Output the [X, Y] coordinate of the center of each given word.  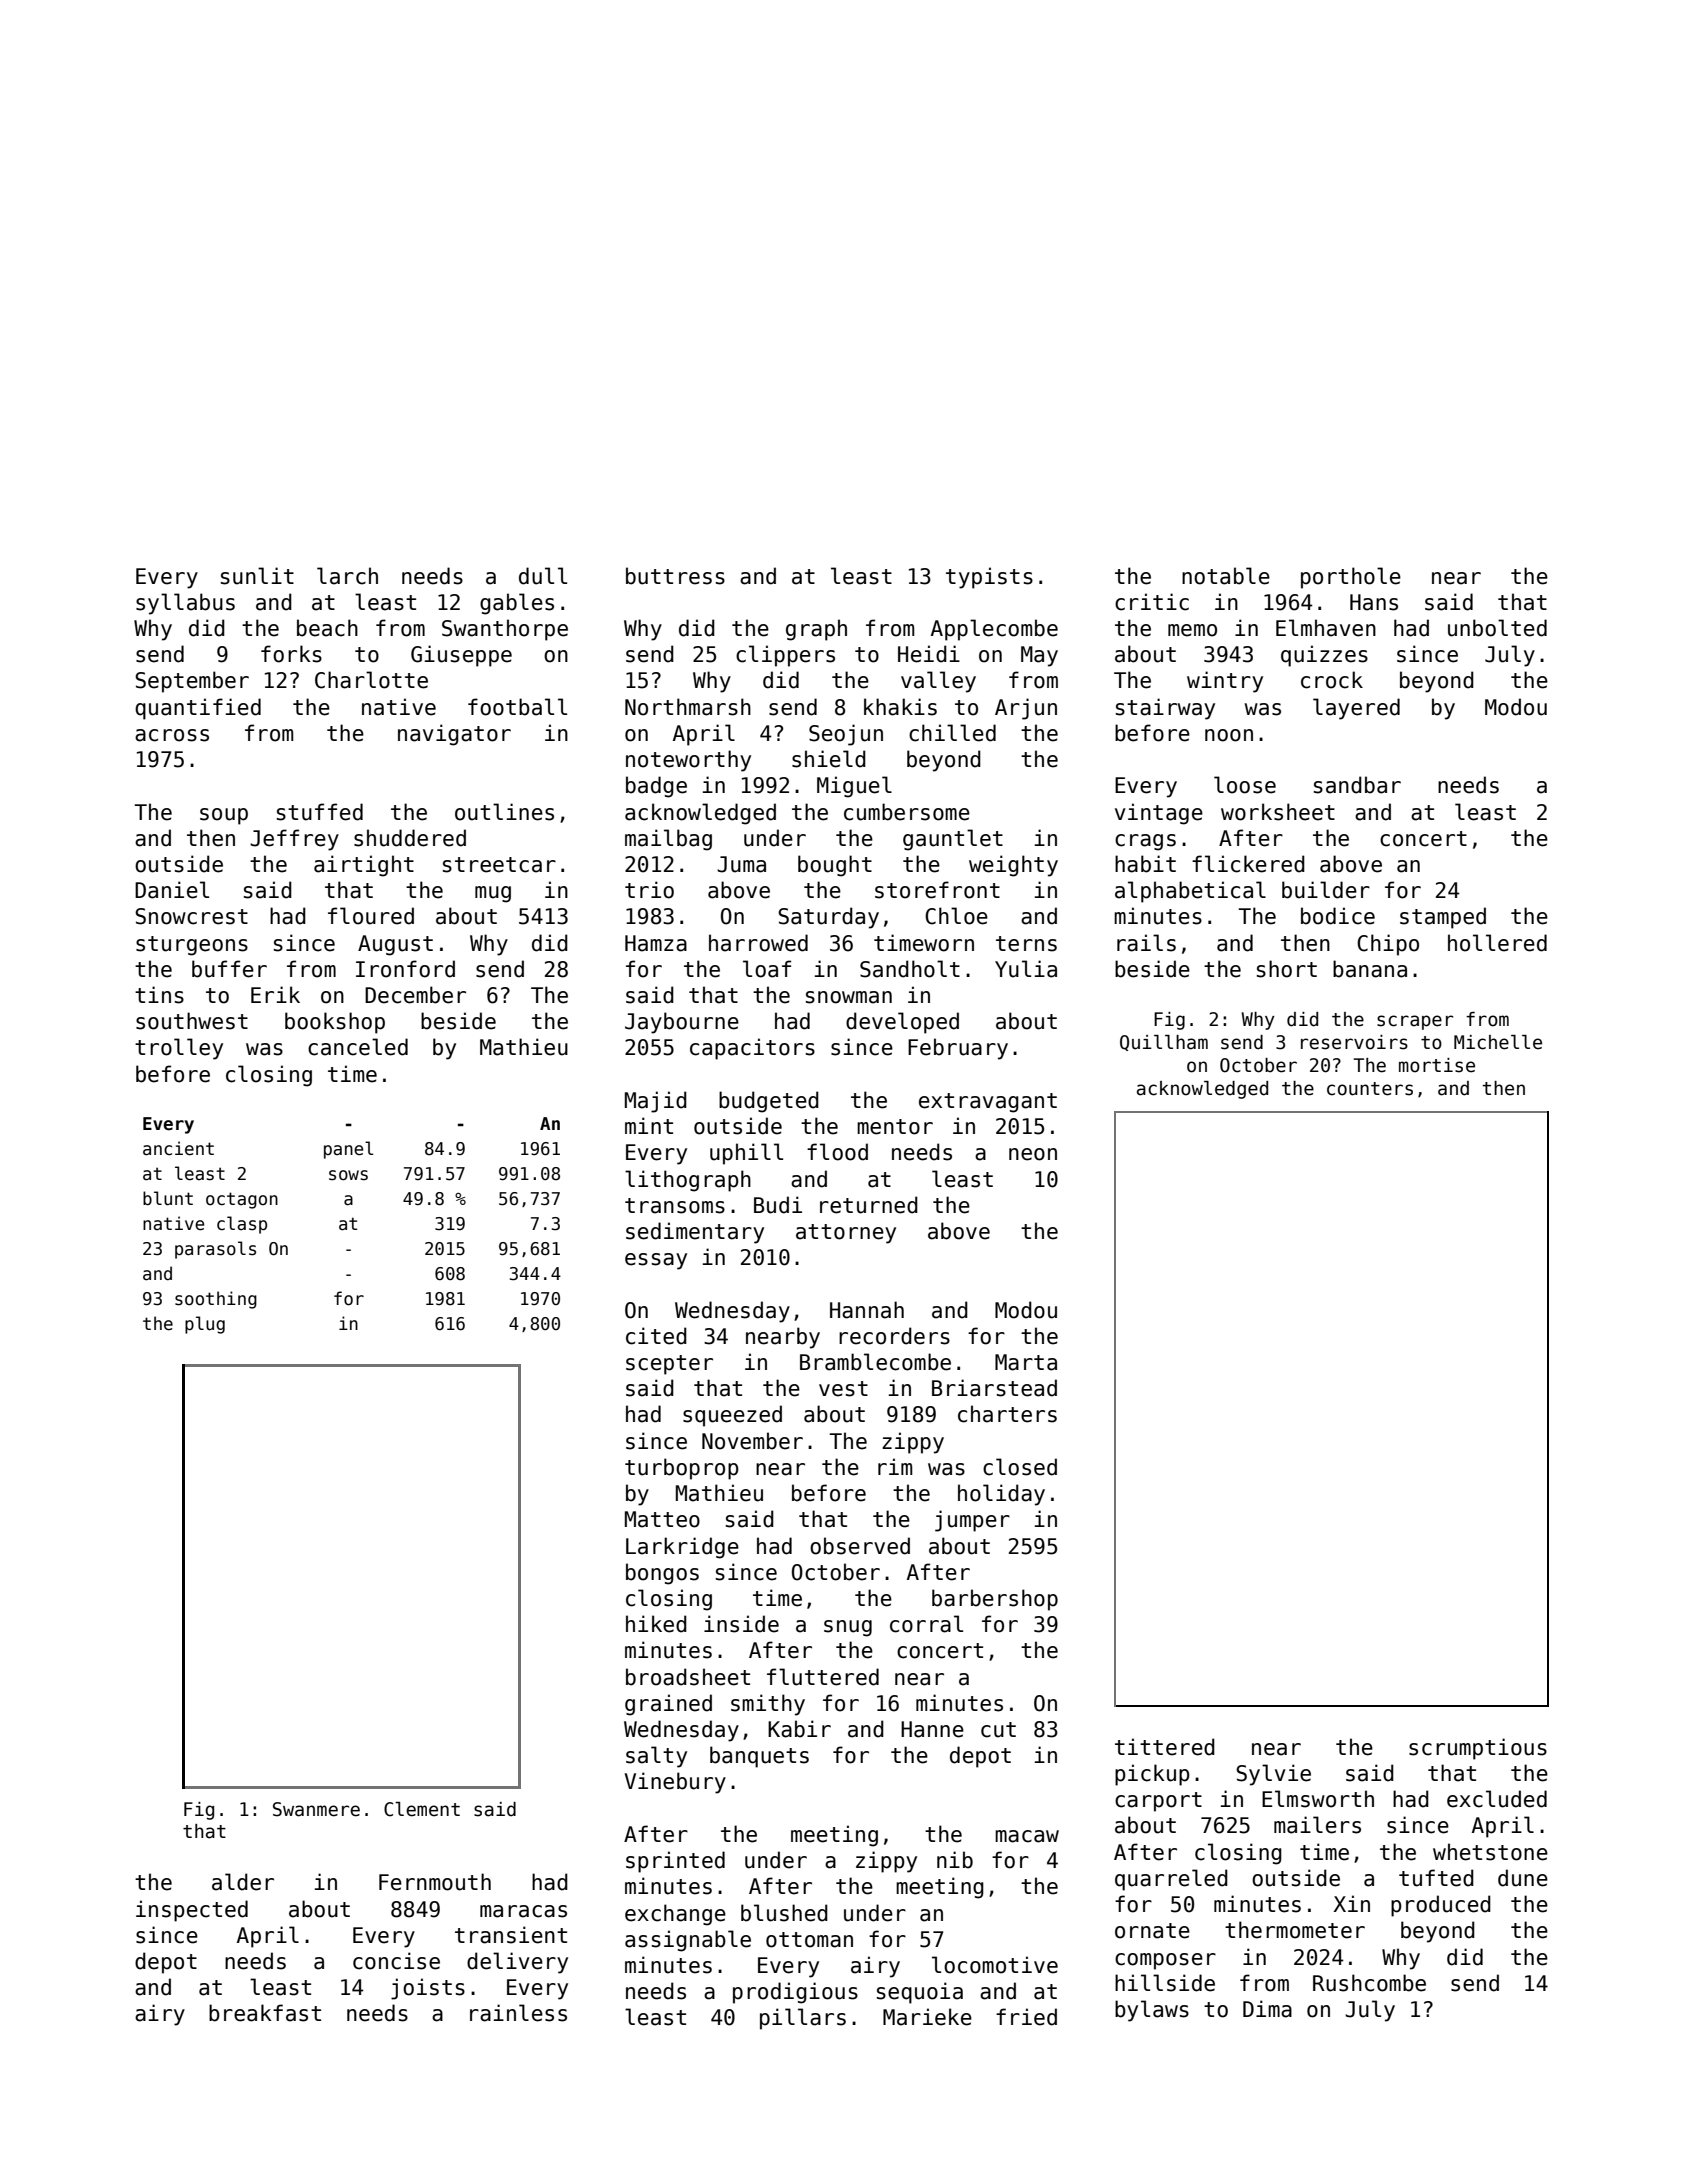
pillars [803, 2019]
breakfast [265, 2013]
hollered [1497, 943]
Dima [1267, 2009]
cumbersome [907, 812]
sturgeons [192, 946]
